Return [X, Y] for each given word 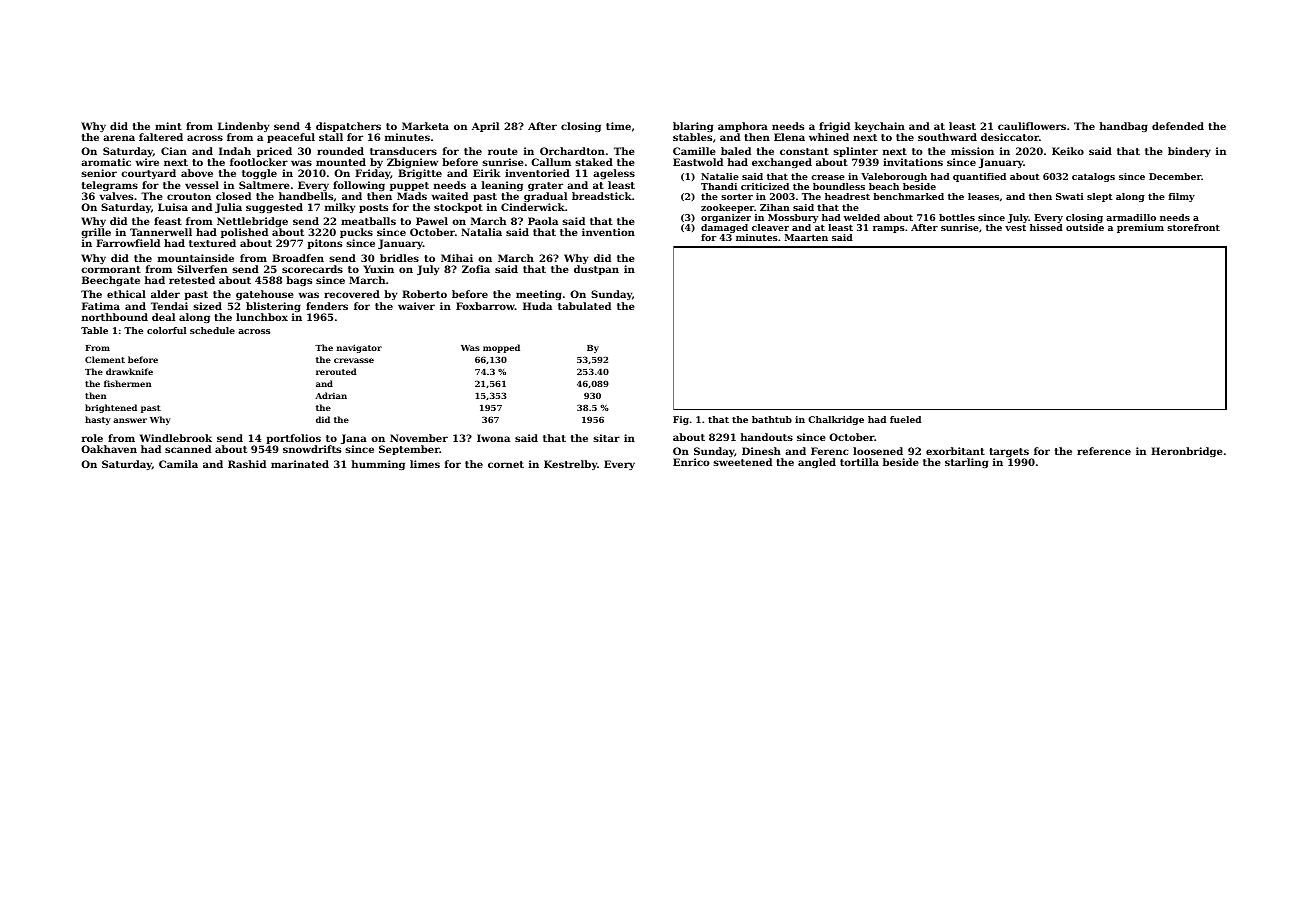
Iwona [493, 438]
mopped [501, 348]
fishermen [127, 383]
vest [1015, 227]
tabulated [584, 306]
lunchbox [262, 317]
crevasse [354, 360]
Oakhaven [109, 449]
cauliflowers [1032, 126]
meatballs [368, 221]
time [618, 126]
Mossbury [793, 218]
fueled [905, 419]
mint [168, 126]
